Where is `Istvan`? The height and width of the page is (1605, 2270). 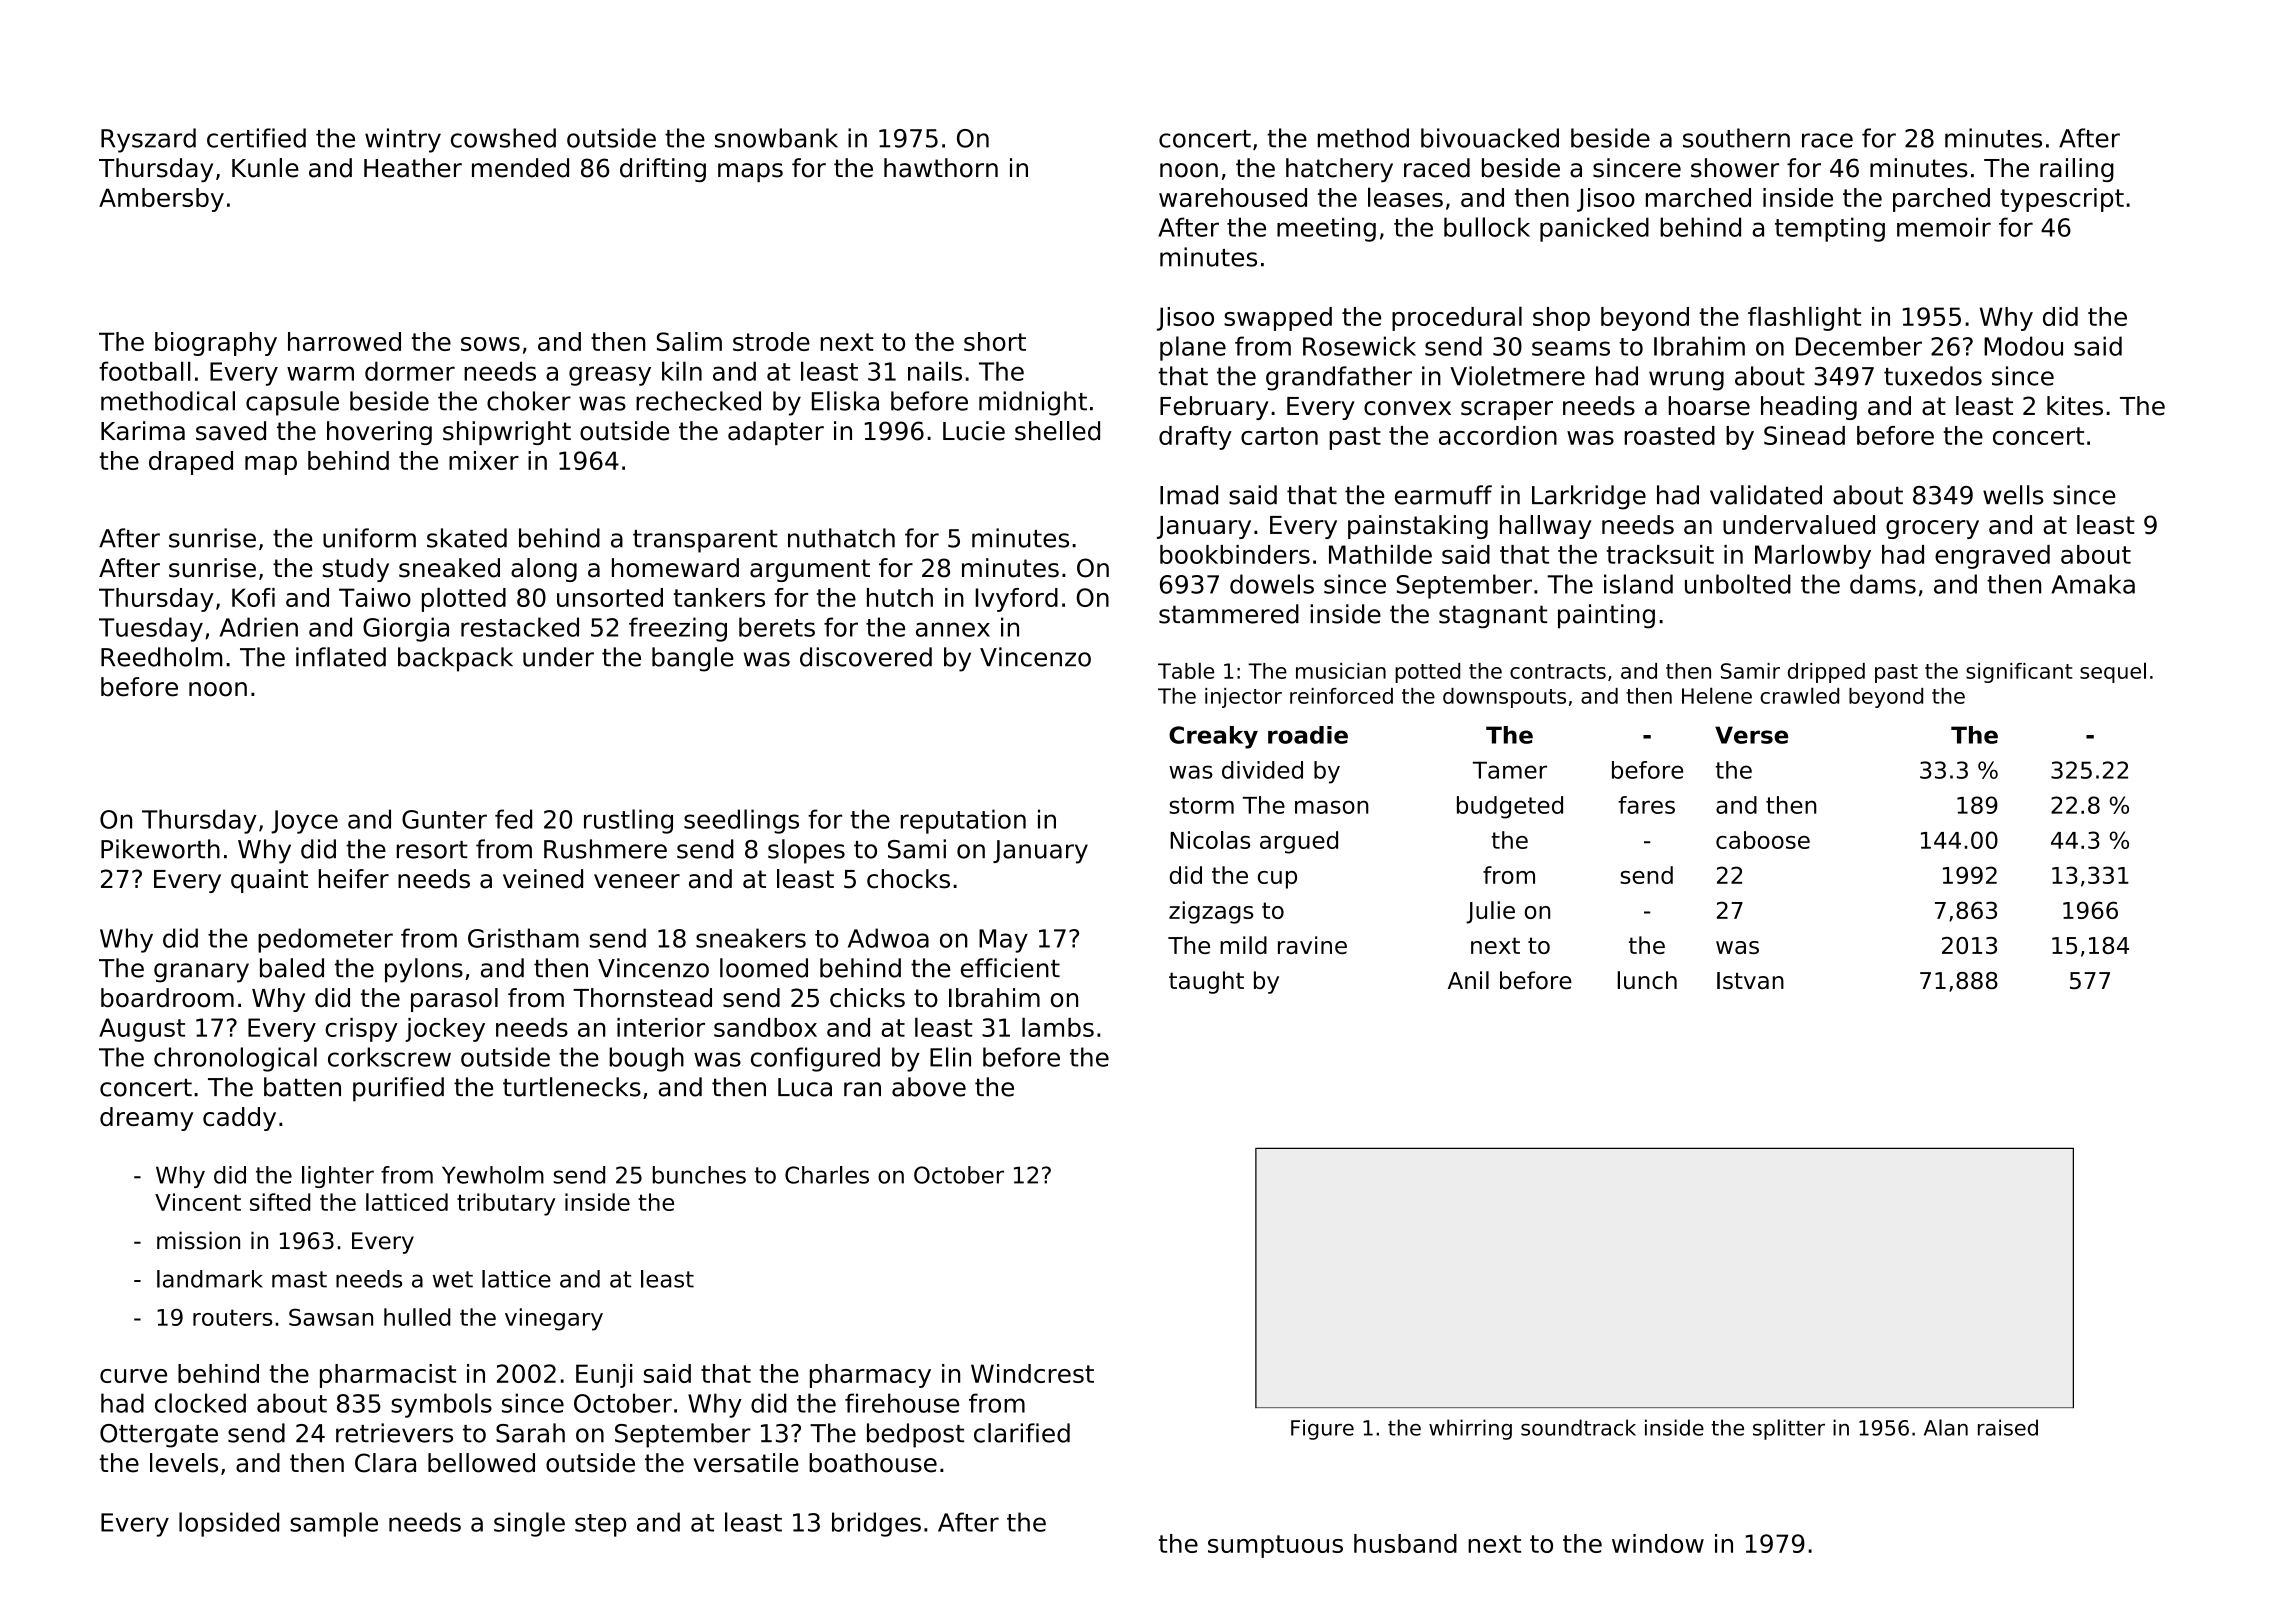 Istvan is located at coordinates (1750, 981).
